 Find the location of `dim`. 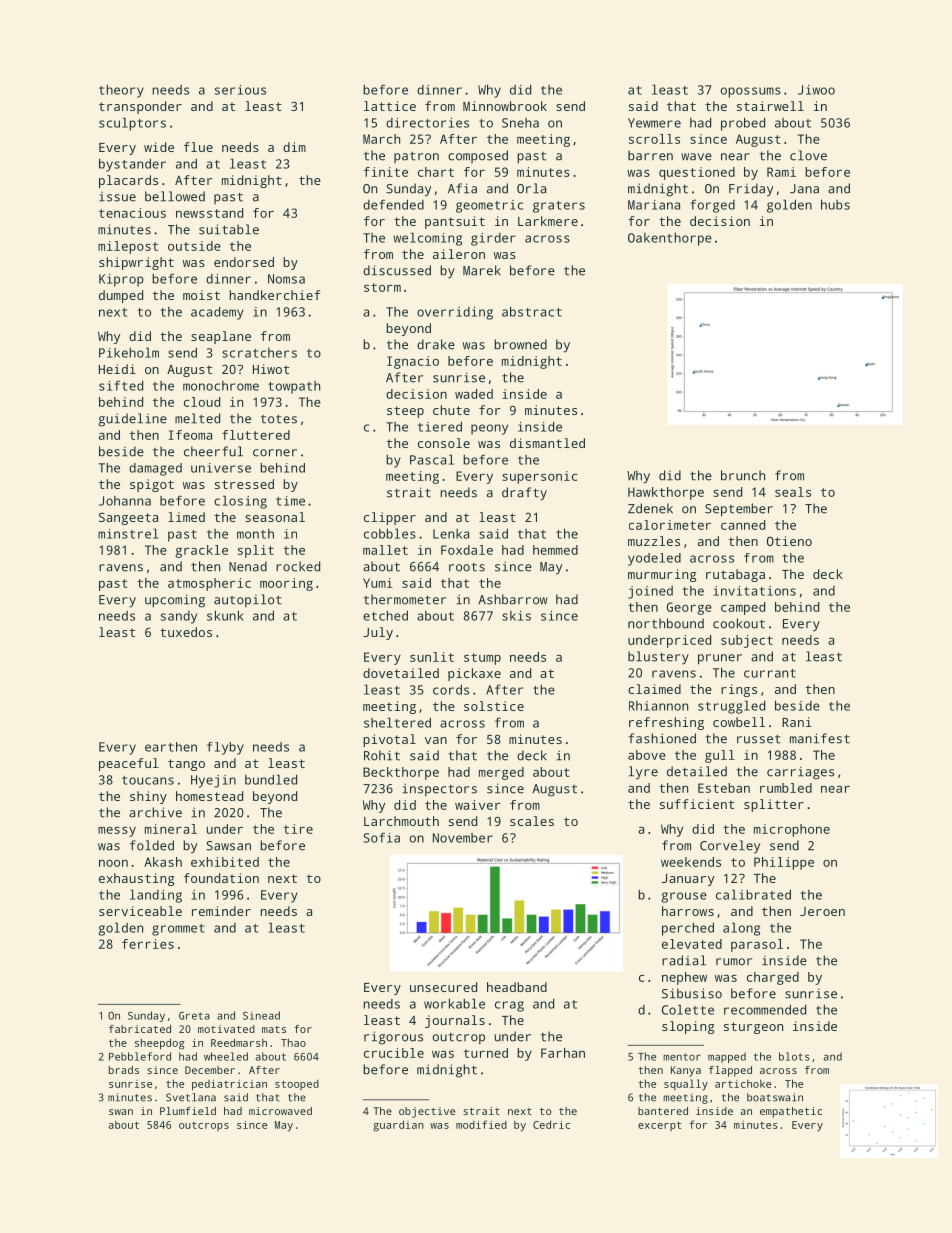

dim is located at coordinates (294, 147).
